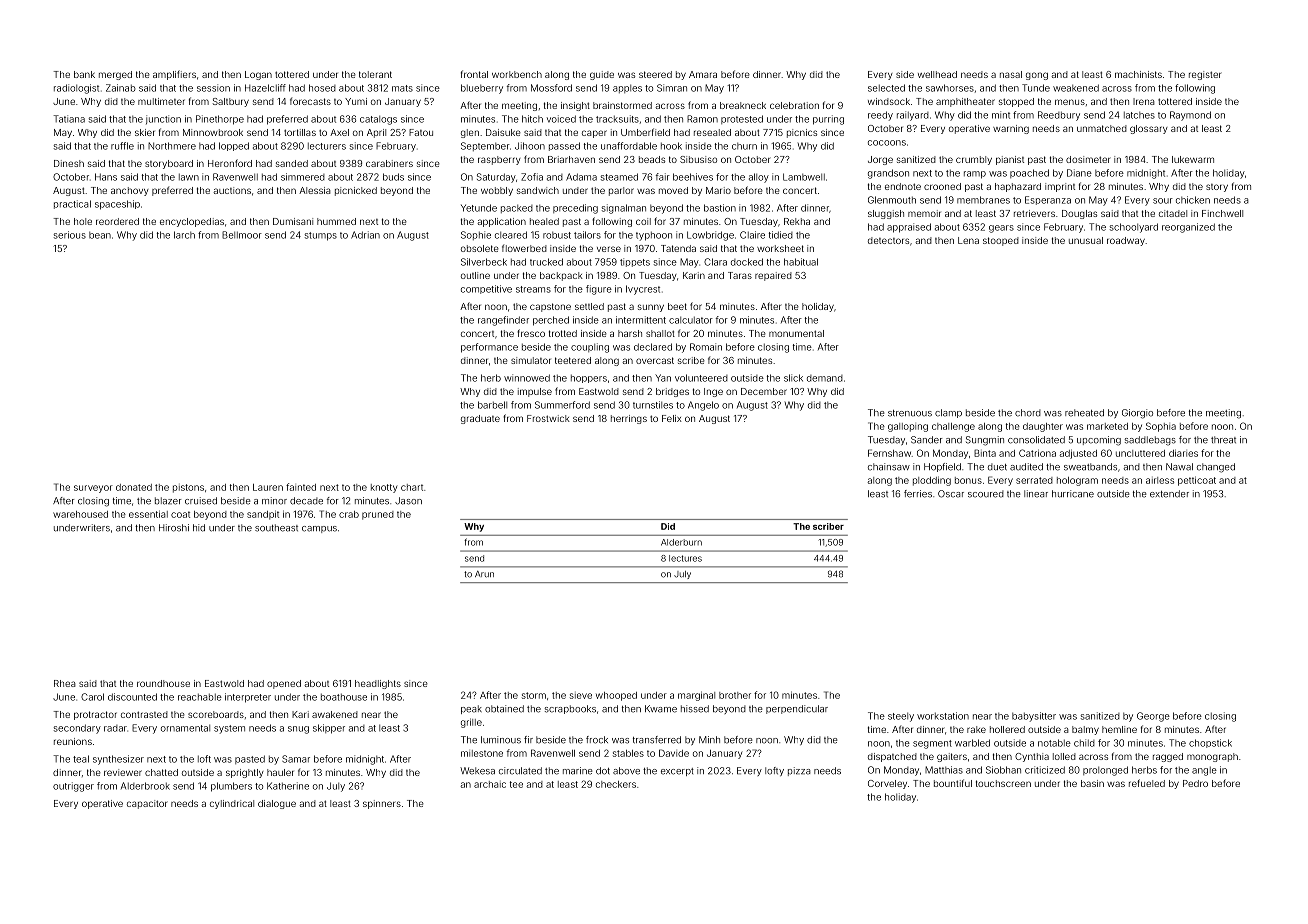 The image size is (1308, 924). Describe the element at coordinates (382, 804) in the screenshot. I see `spinners` at that location.
